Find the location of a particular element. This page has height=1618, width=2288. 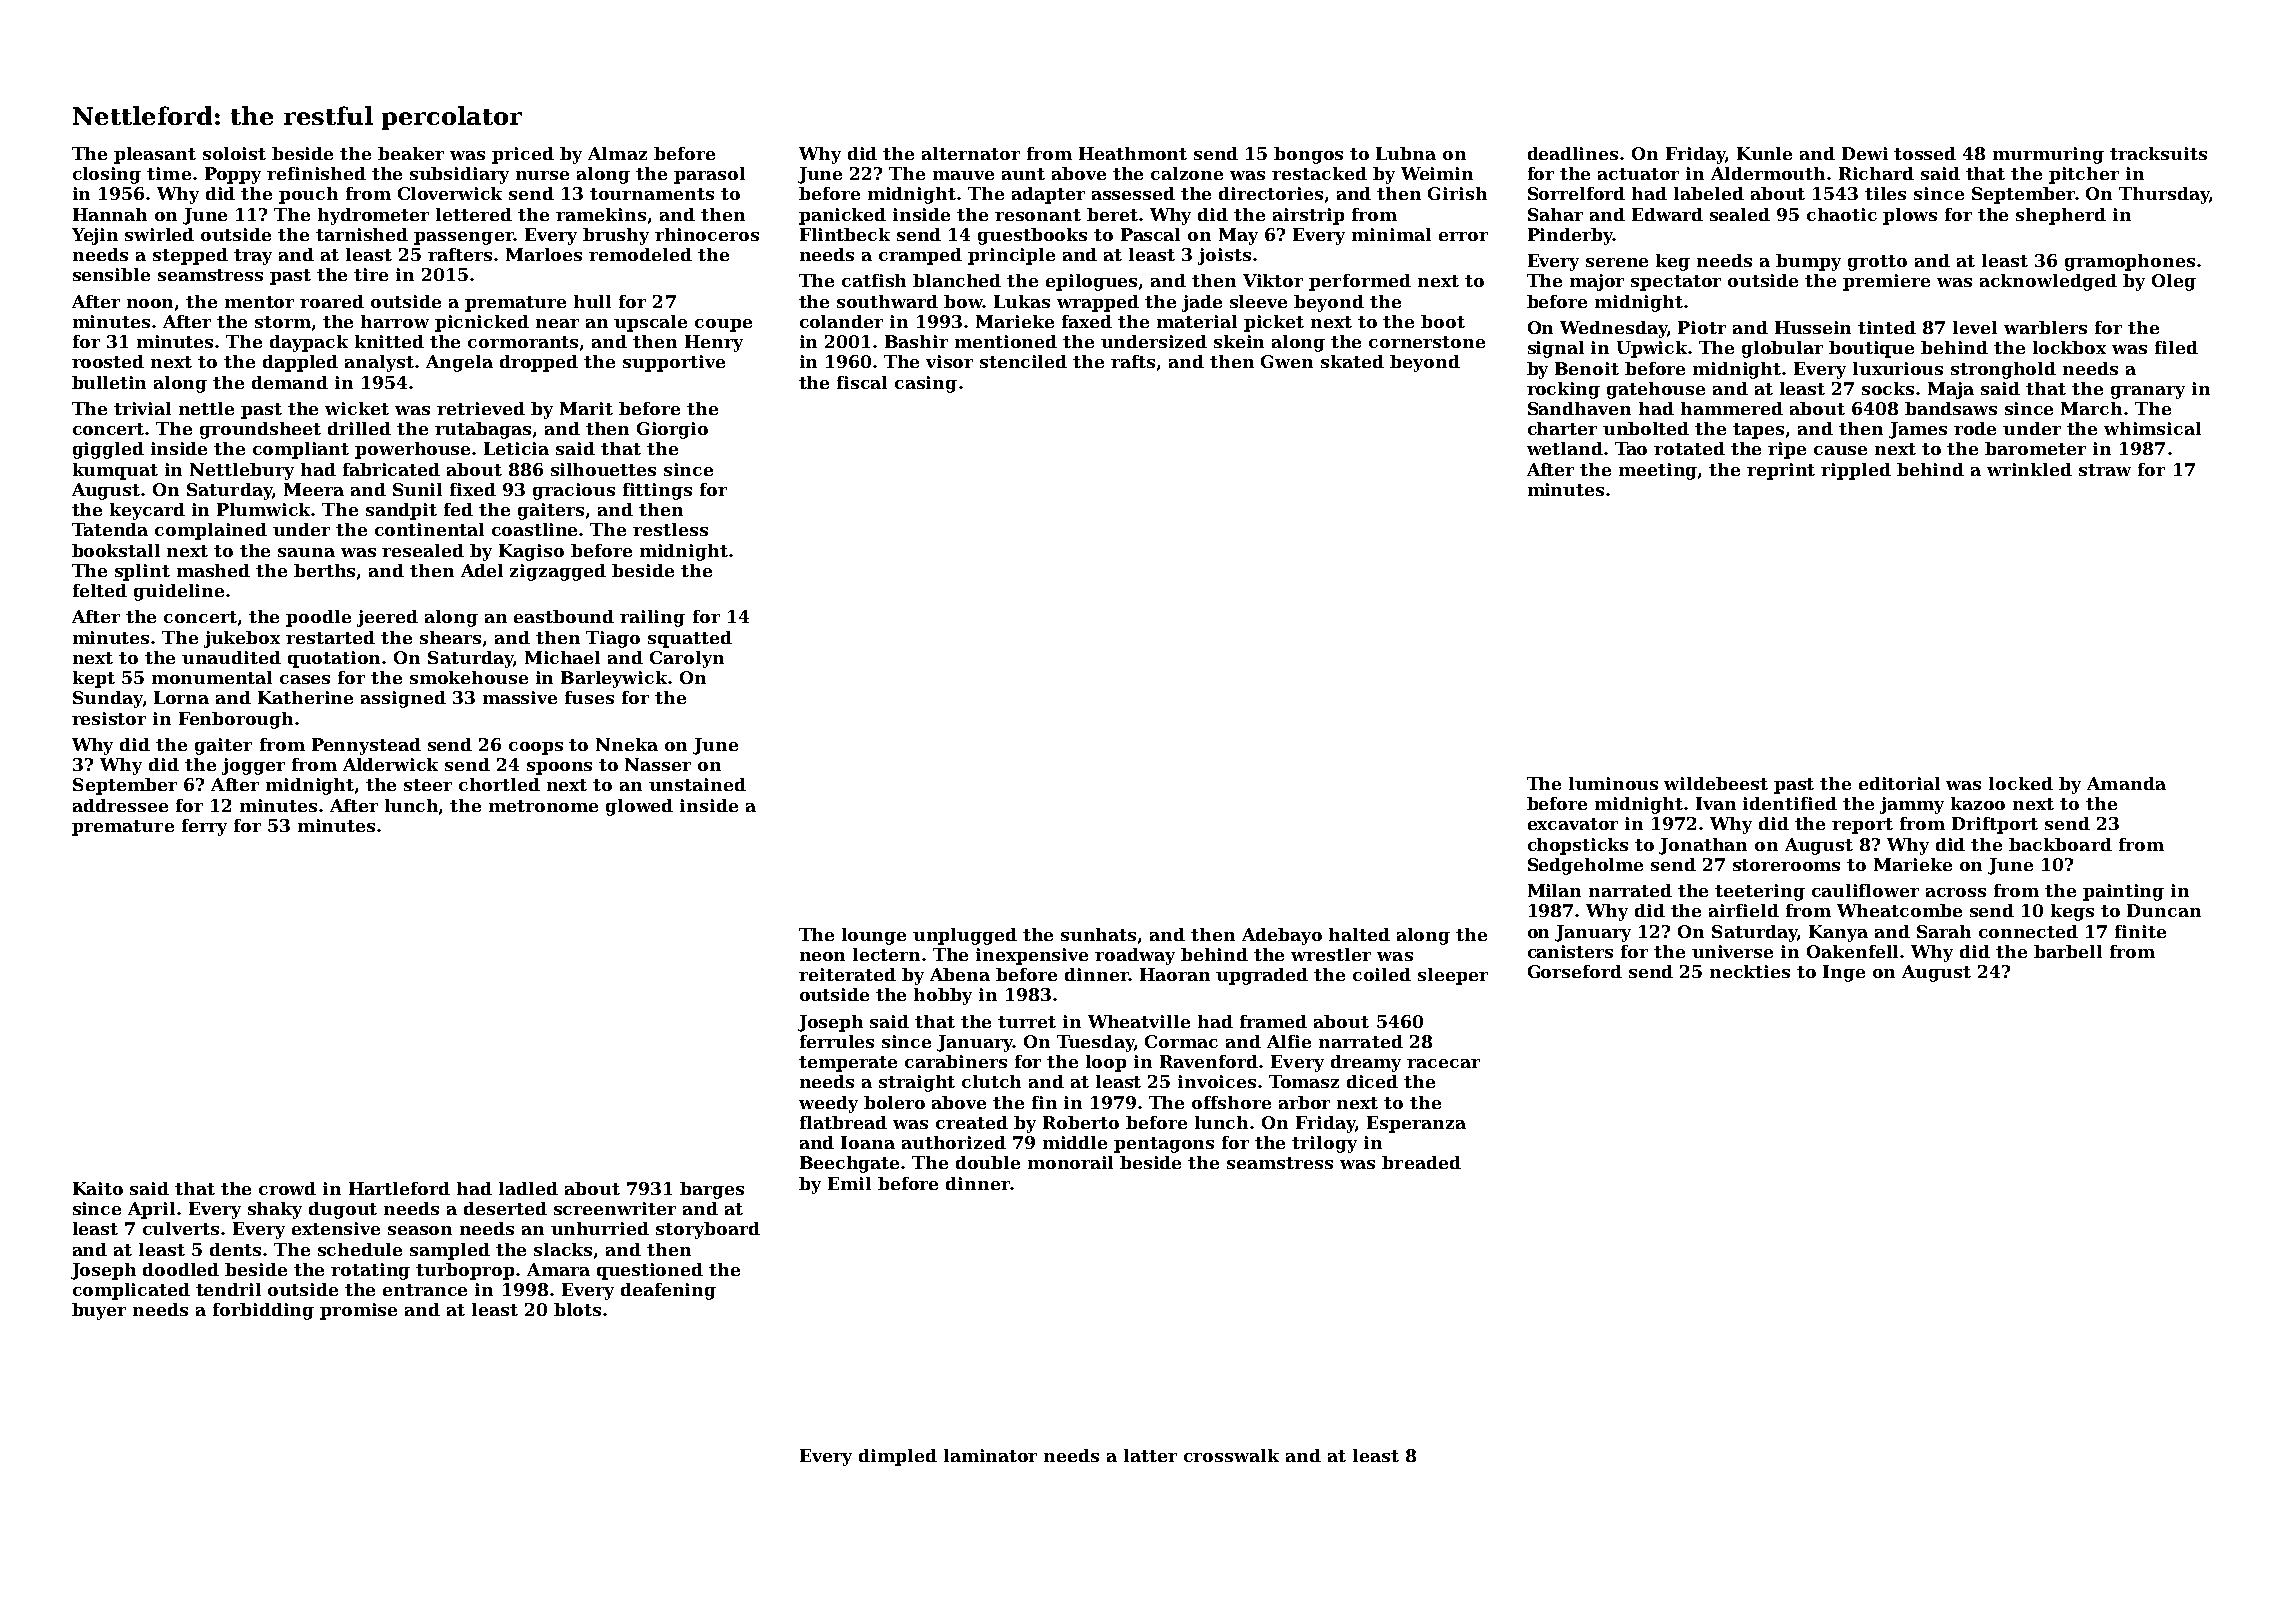

backboard is located at coordinates (2060, 844).
